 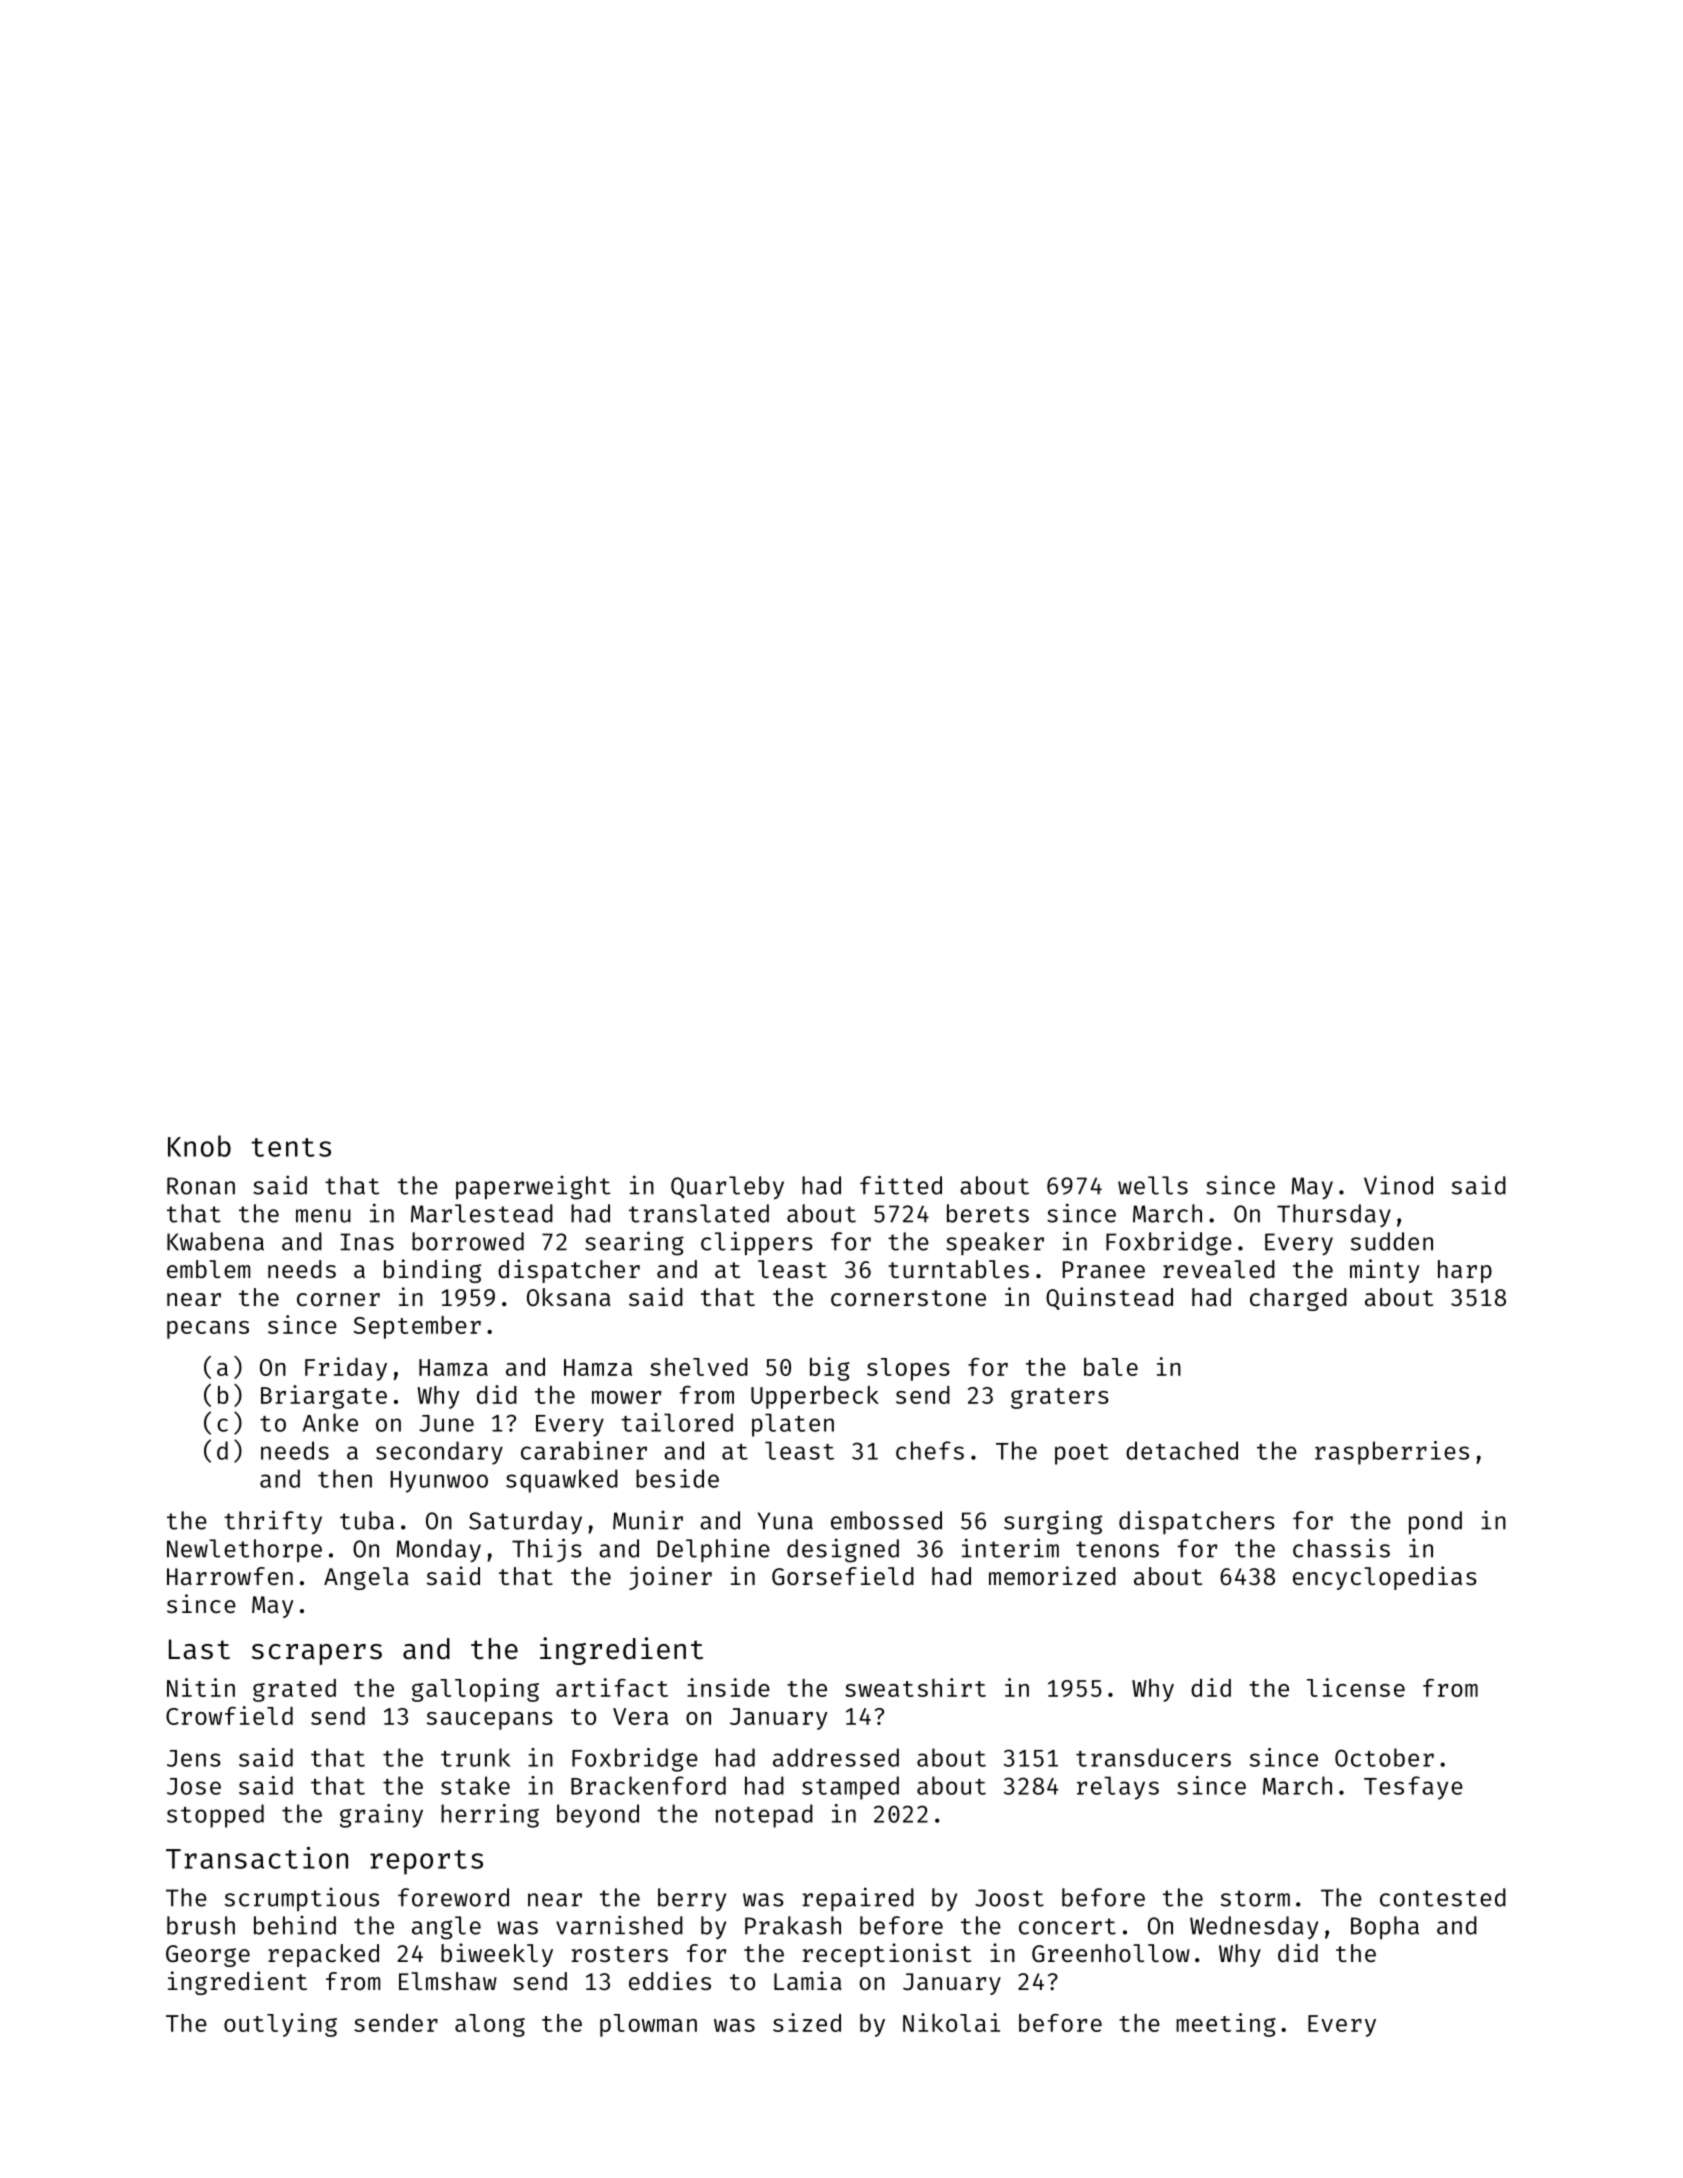 What do you see at coordinates (381, 1816) in the image?
I see `grainy` at bounding box center [381, 1816].
